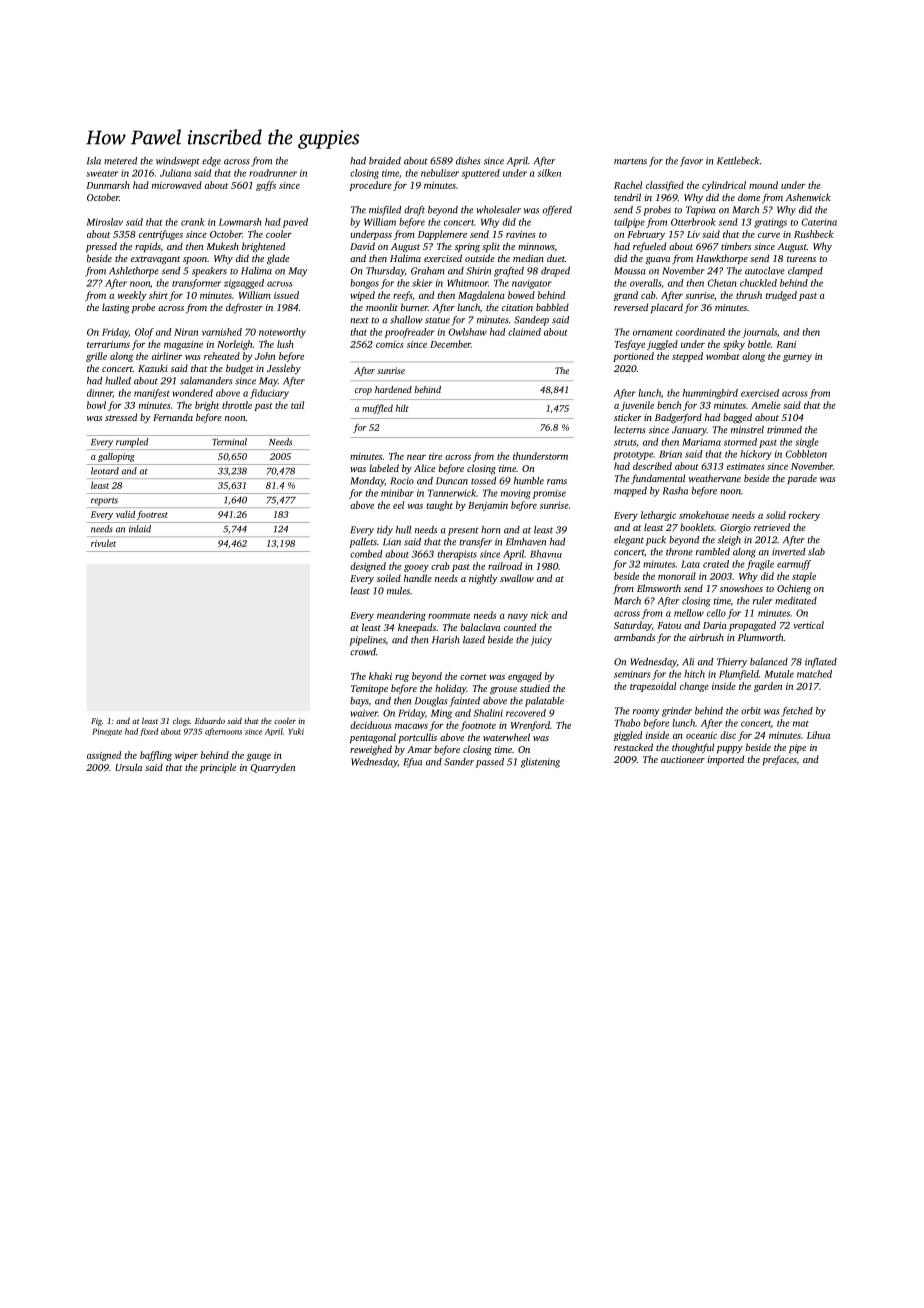 Image resolution: width=924 pixels, height=1308 pixels. Describe the element at coordinates (779, 760) in the page. I see `prefaces` at that location.
